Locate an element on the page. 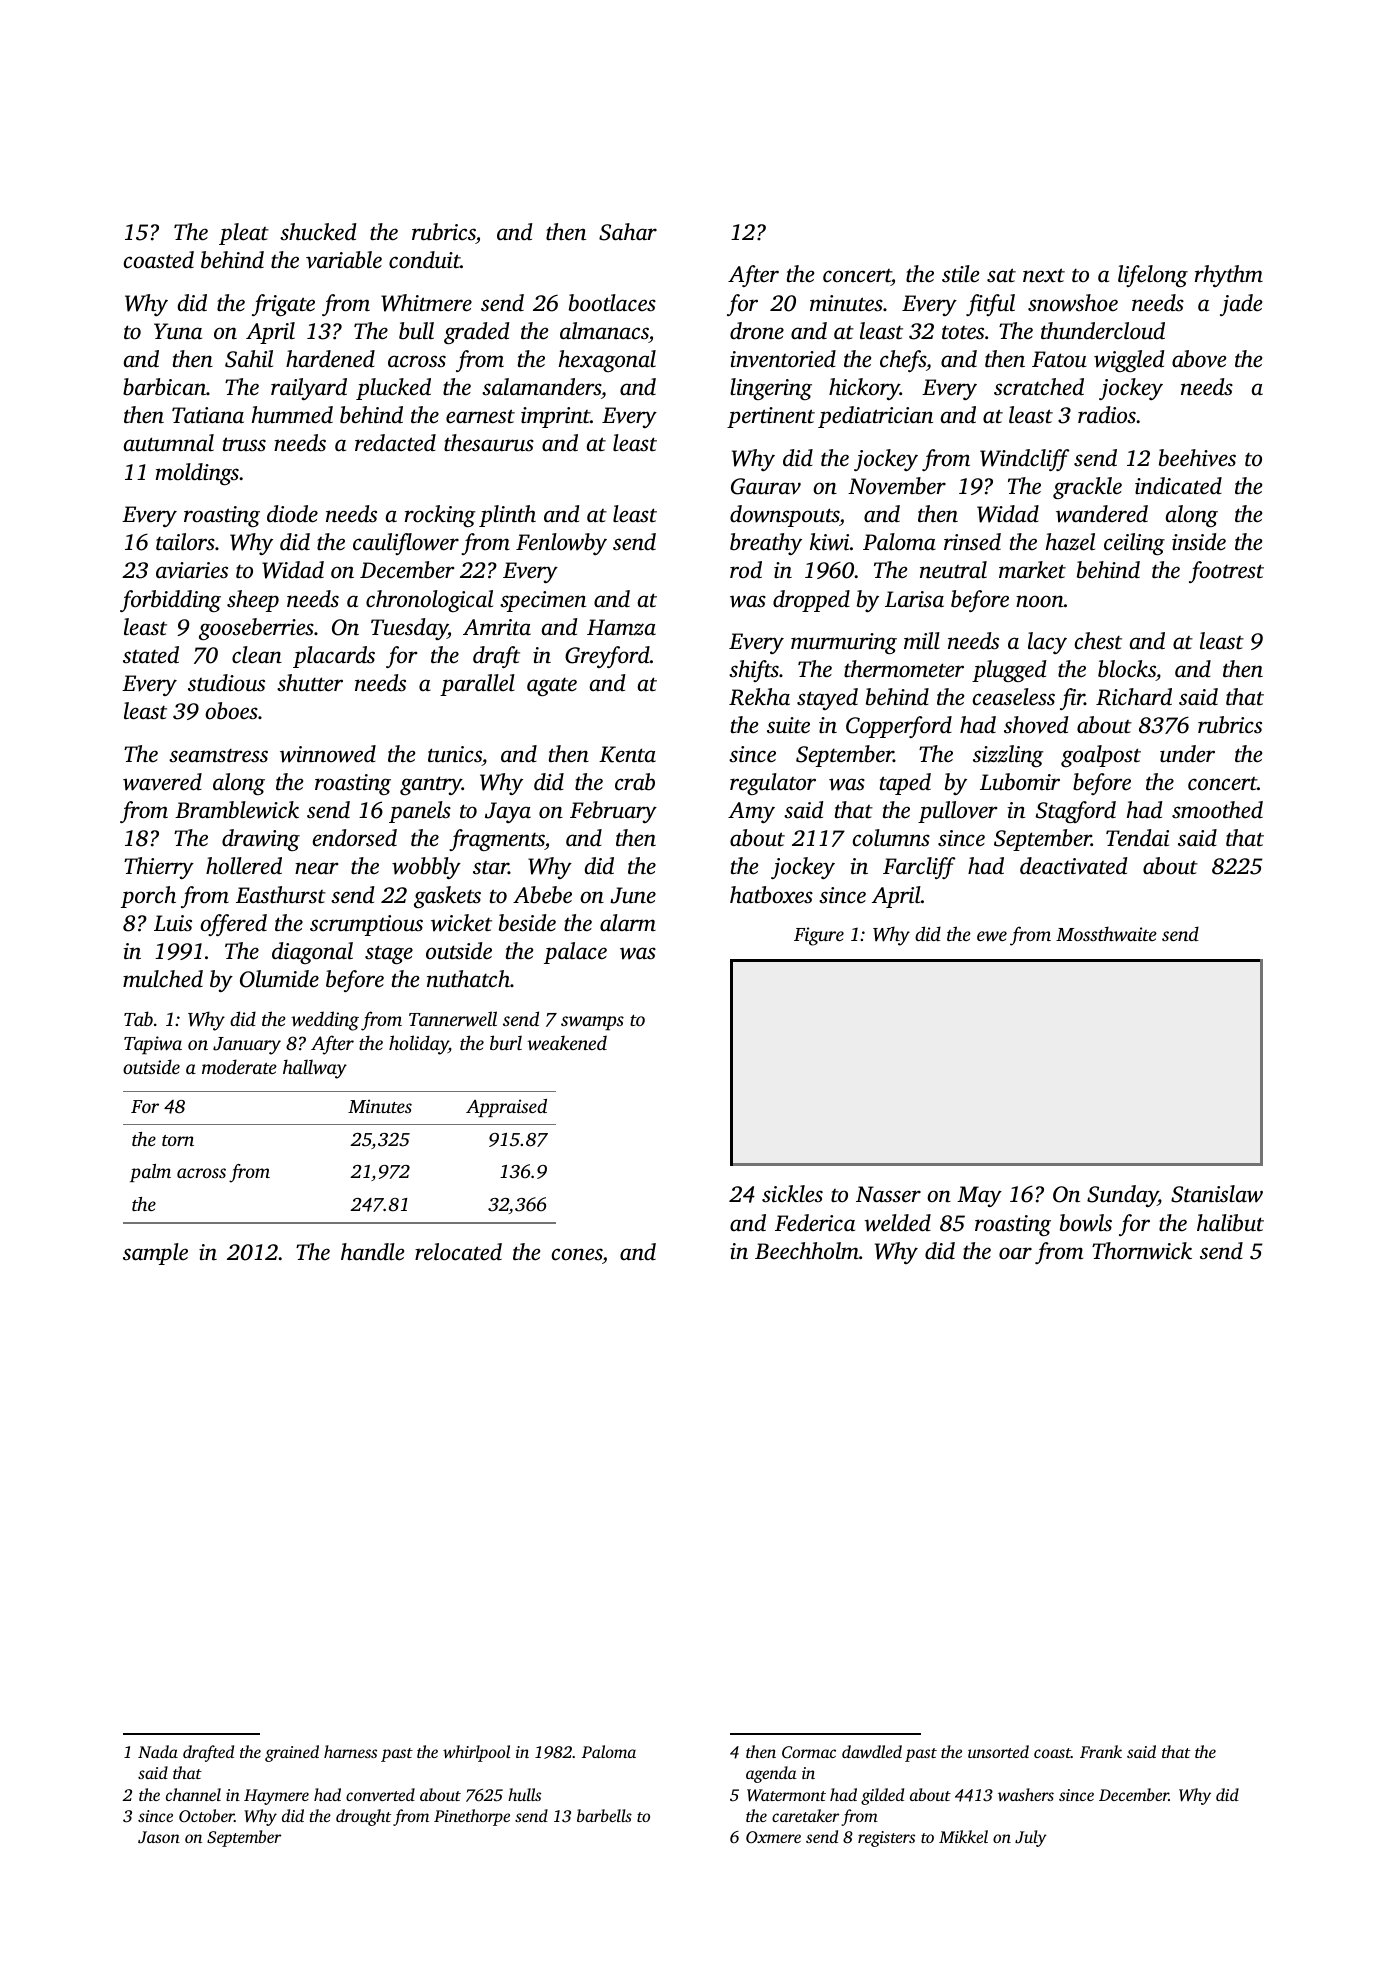 The width and height of the document is (1386, 1969). stile is located at coordinates (960, 274).
